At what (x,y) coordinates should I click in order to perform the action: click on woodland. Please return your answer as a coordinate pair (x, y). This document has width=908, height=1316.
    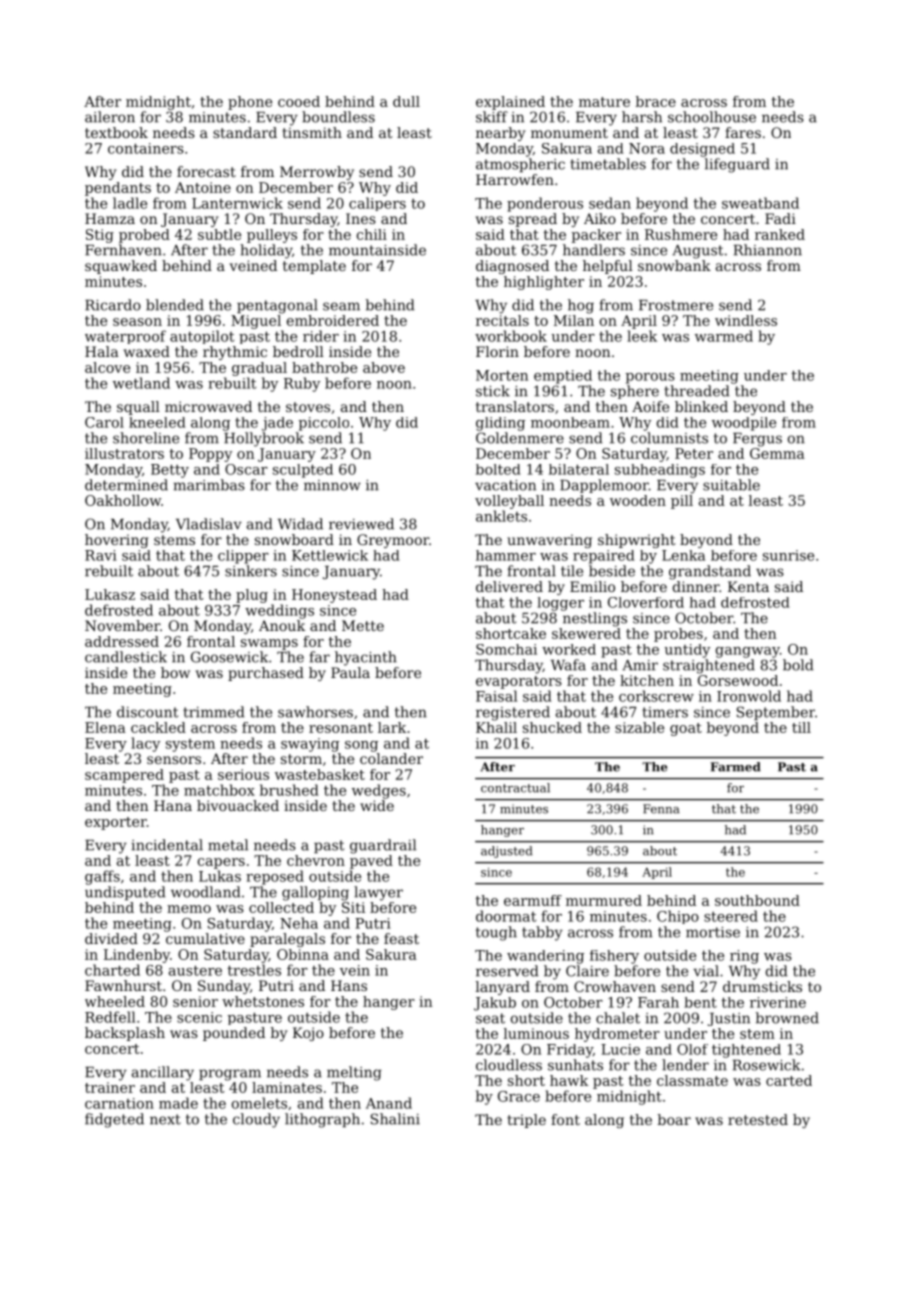
    Looking at the image, I should click on (206, 892).
